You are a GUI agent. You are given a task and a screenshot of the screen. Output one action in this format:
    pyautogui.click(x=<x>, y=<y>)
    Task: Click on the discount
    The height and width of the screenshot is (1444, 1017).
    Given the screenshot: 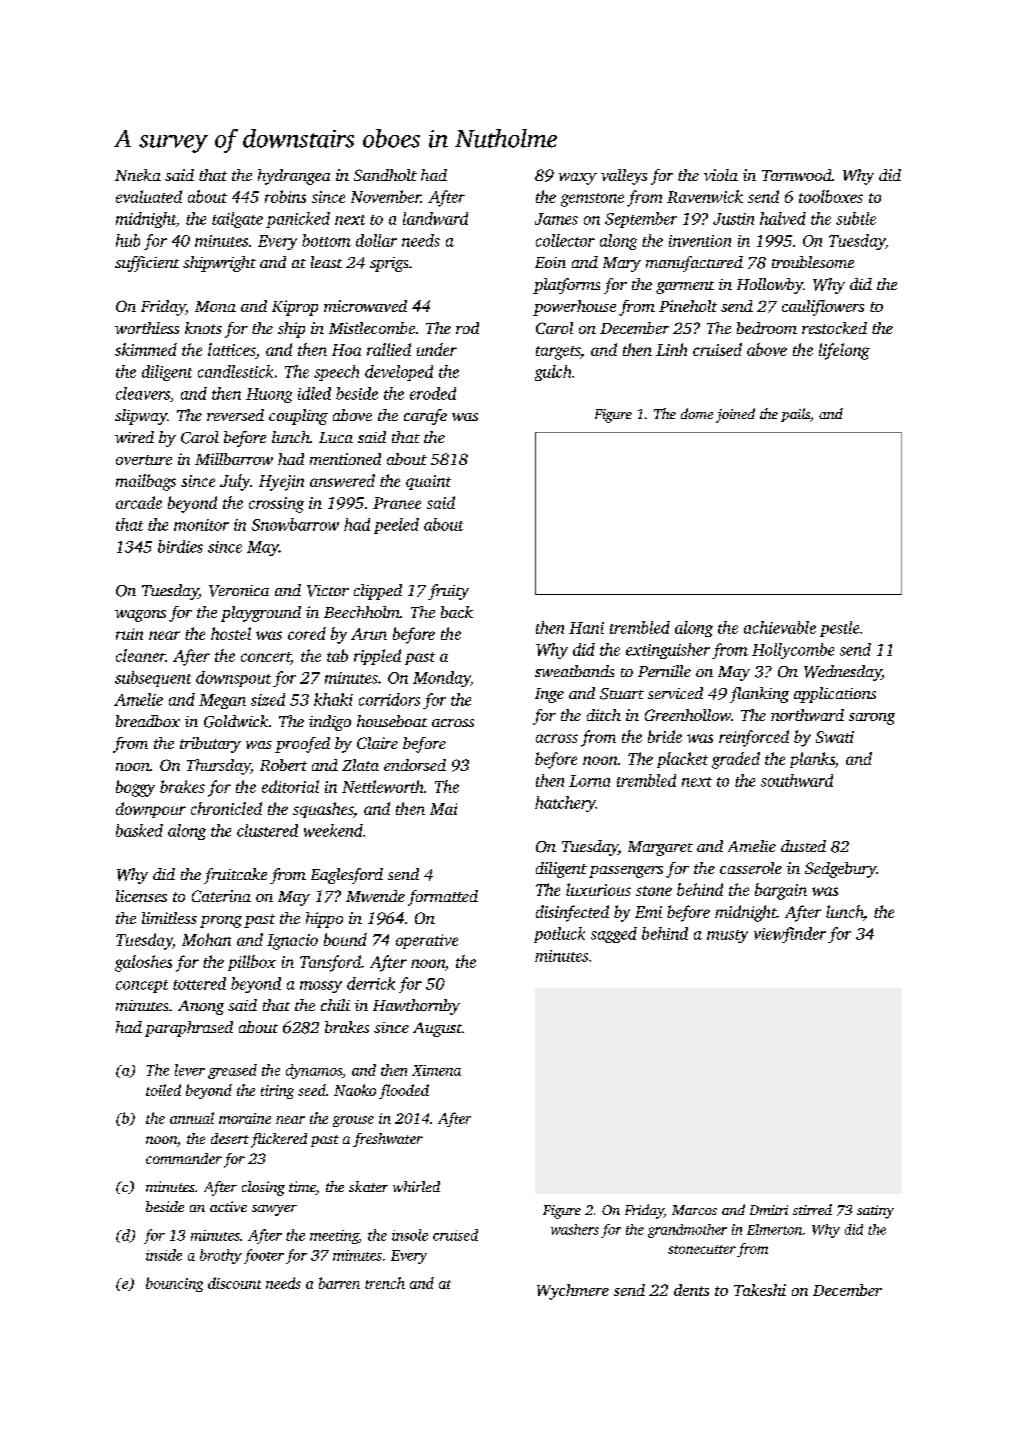 What is the action you would take?
    pyautogui.click(x=234, y=1283)
